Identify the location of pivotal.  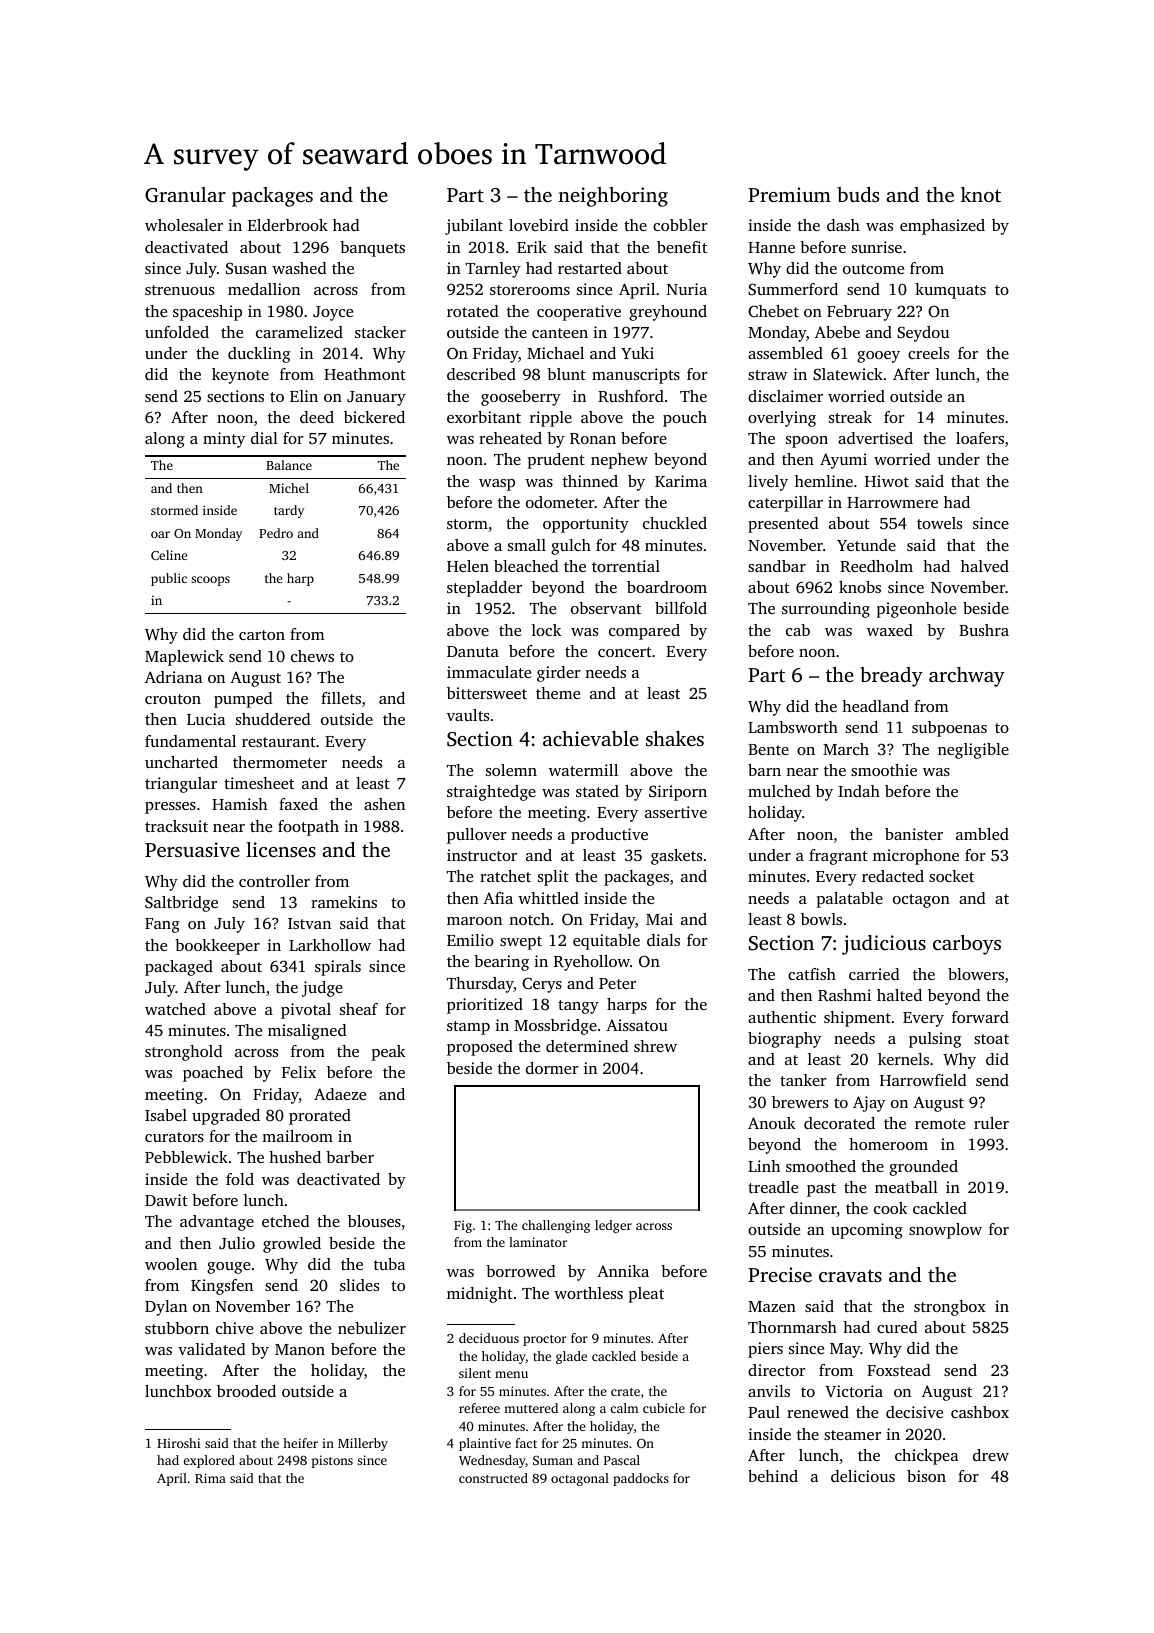
(306, 1011).
